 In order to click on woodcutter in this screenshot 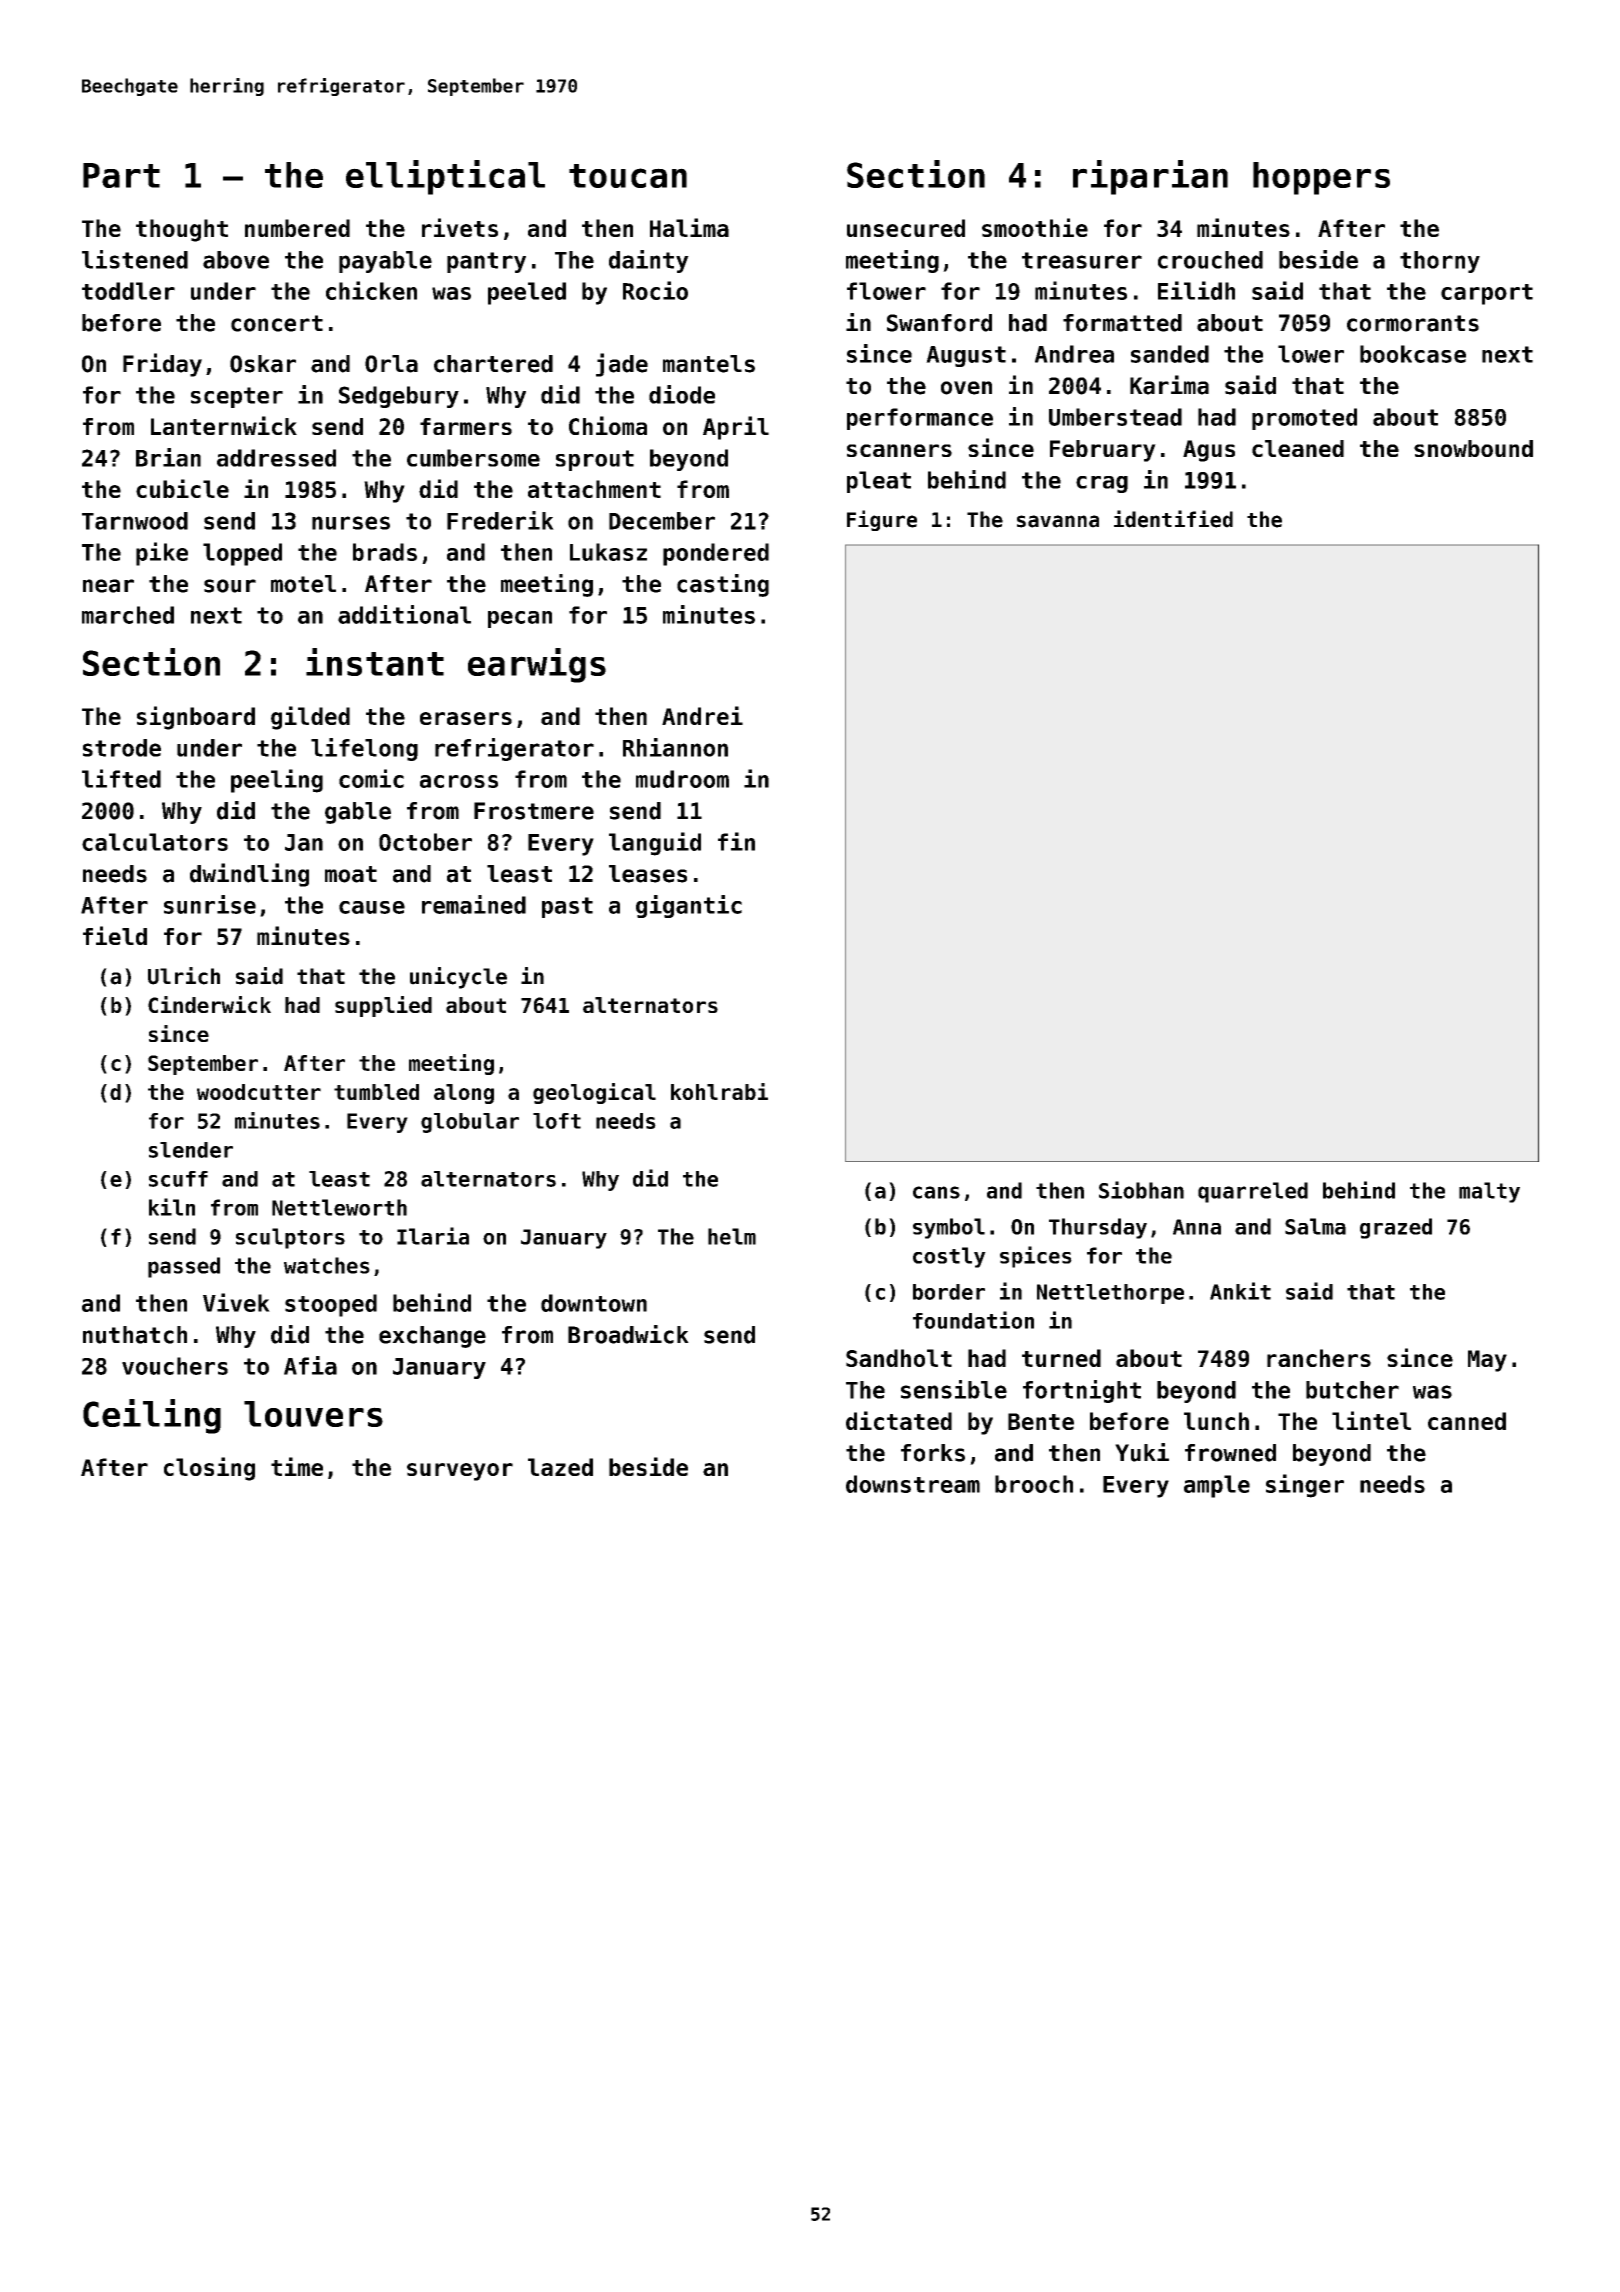, I will do `click(259, 1092)`.
